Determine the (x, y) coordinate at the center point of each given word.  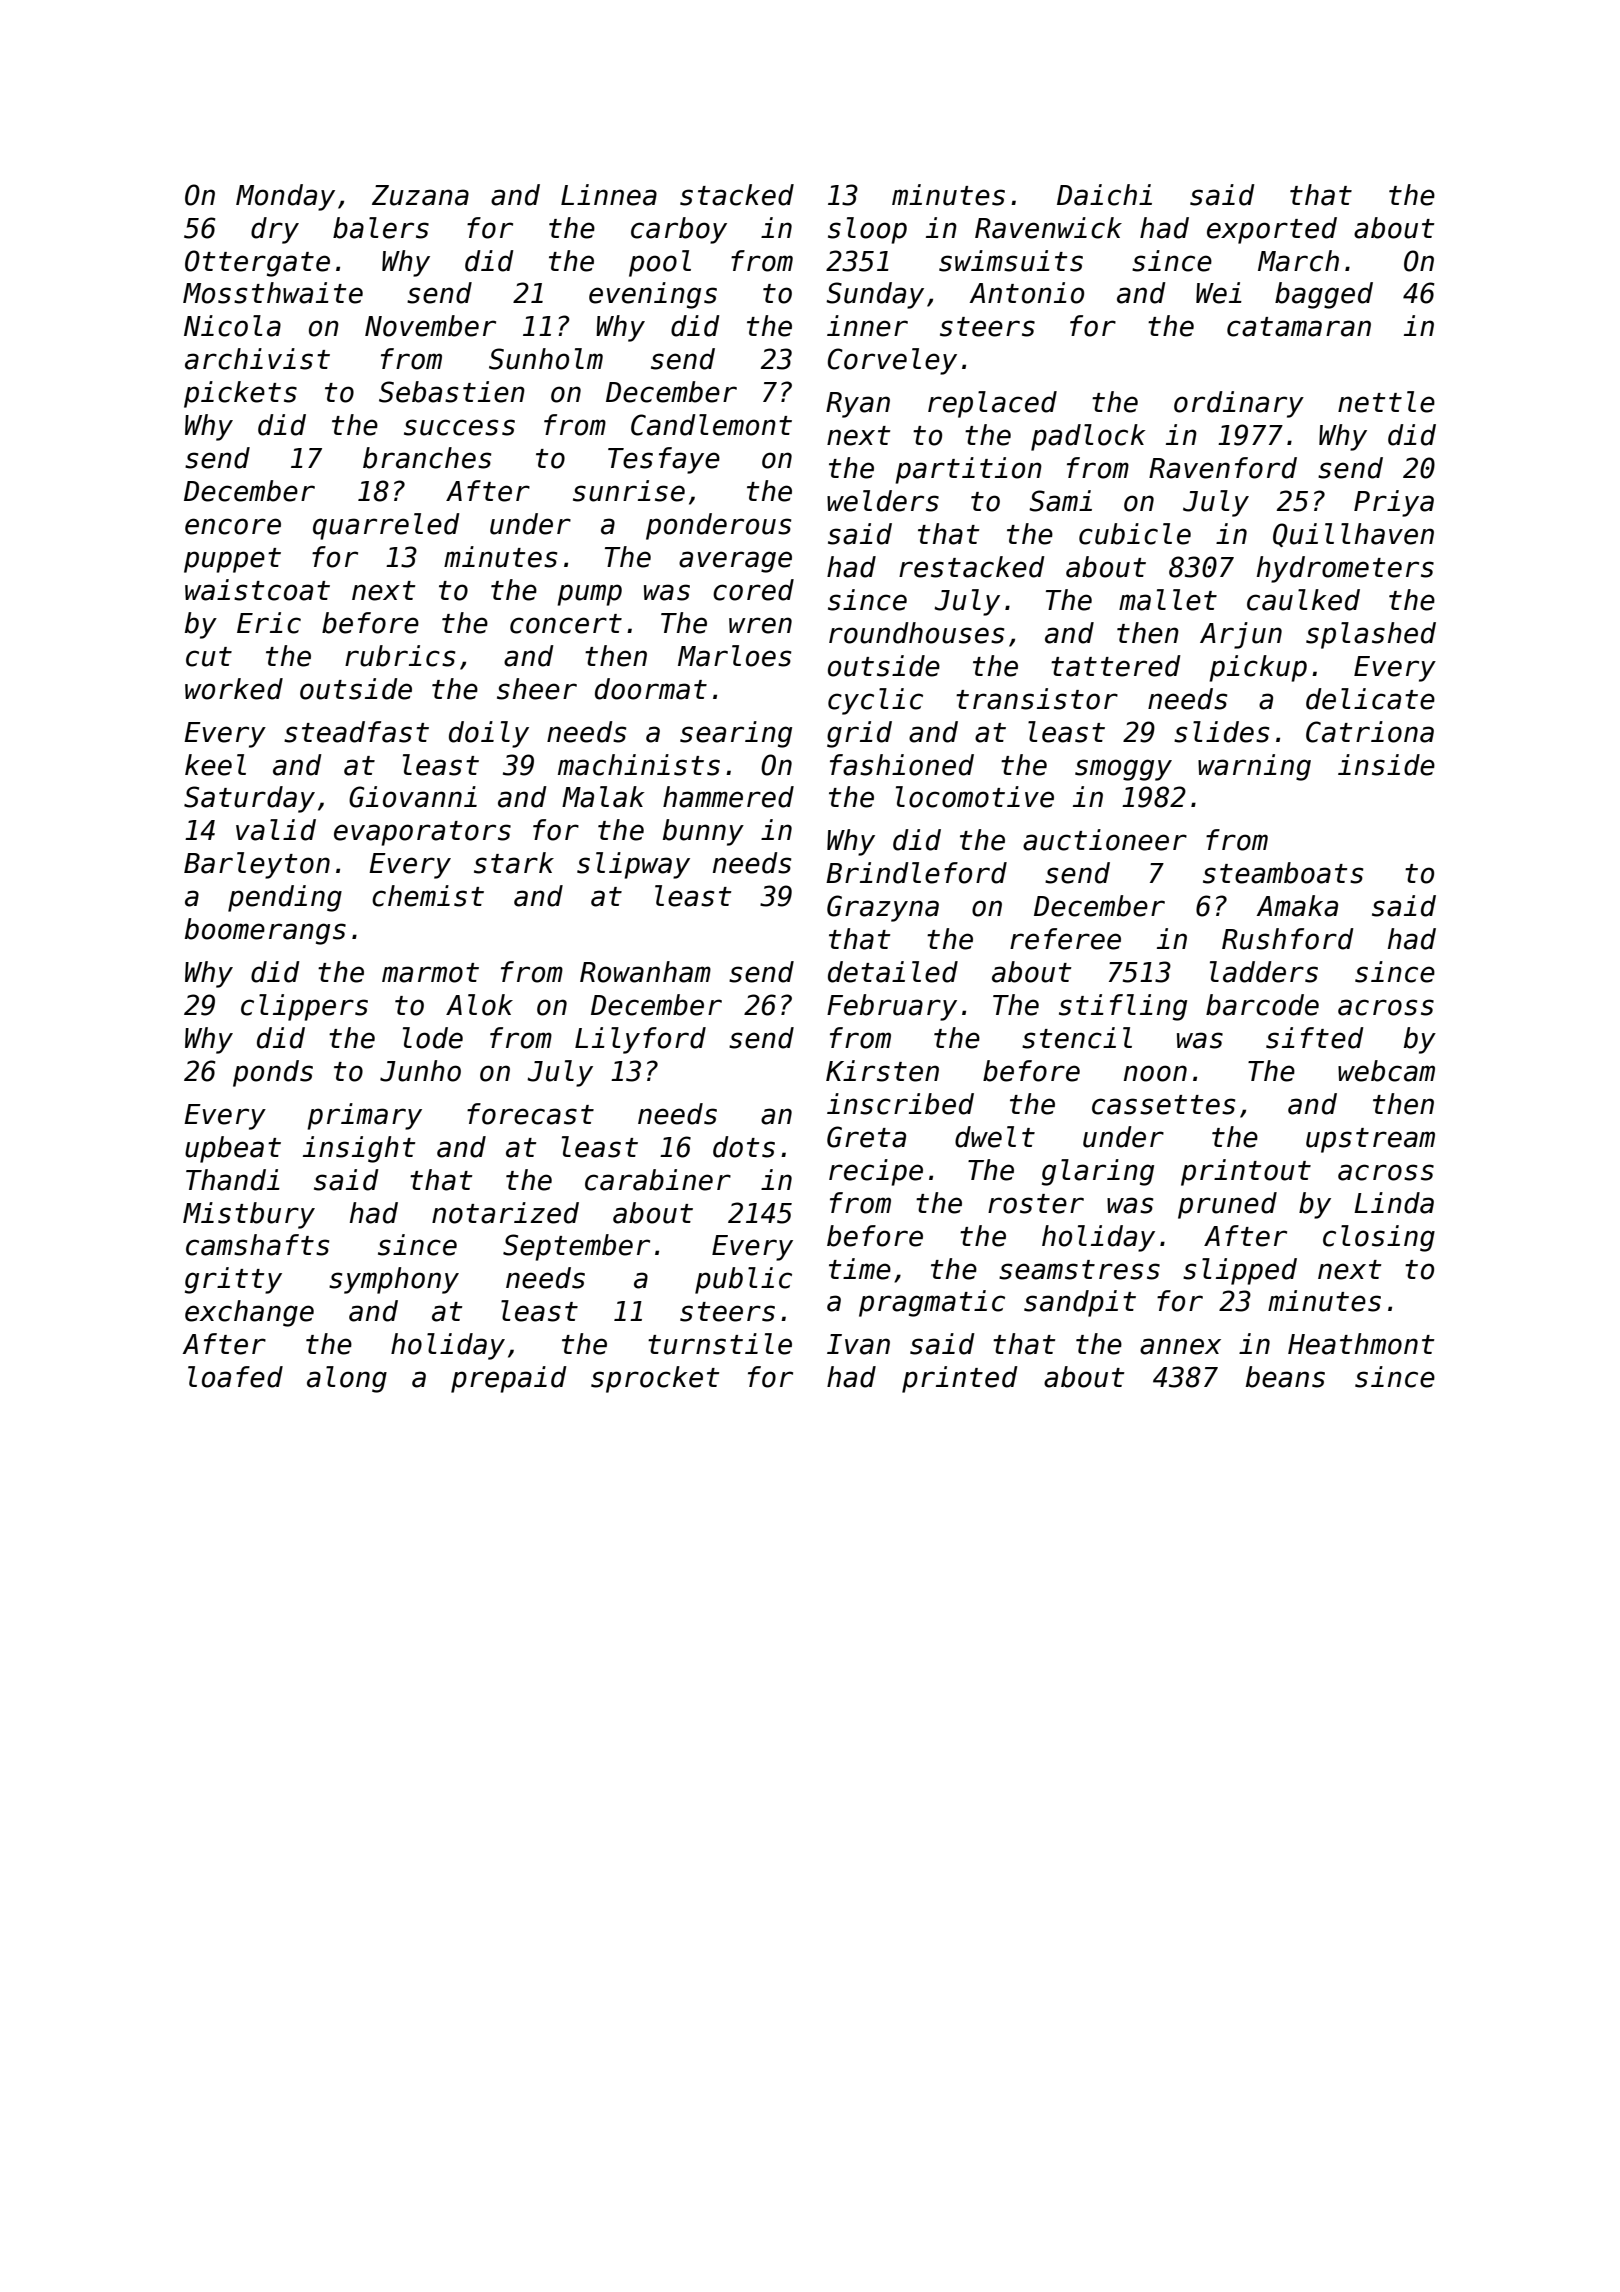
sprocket (655, 1379)
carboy (679, 230)
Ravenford (1223, 468)
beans (1285, 1377)
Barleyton (257, 865)
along (347, 1379)
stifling (1123, 1007)
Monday (285, 197)
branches (427, 458)
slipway (633, 865)
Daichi (1104, 195)
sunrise (629, 491)
